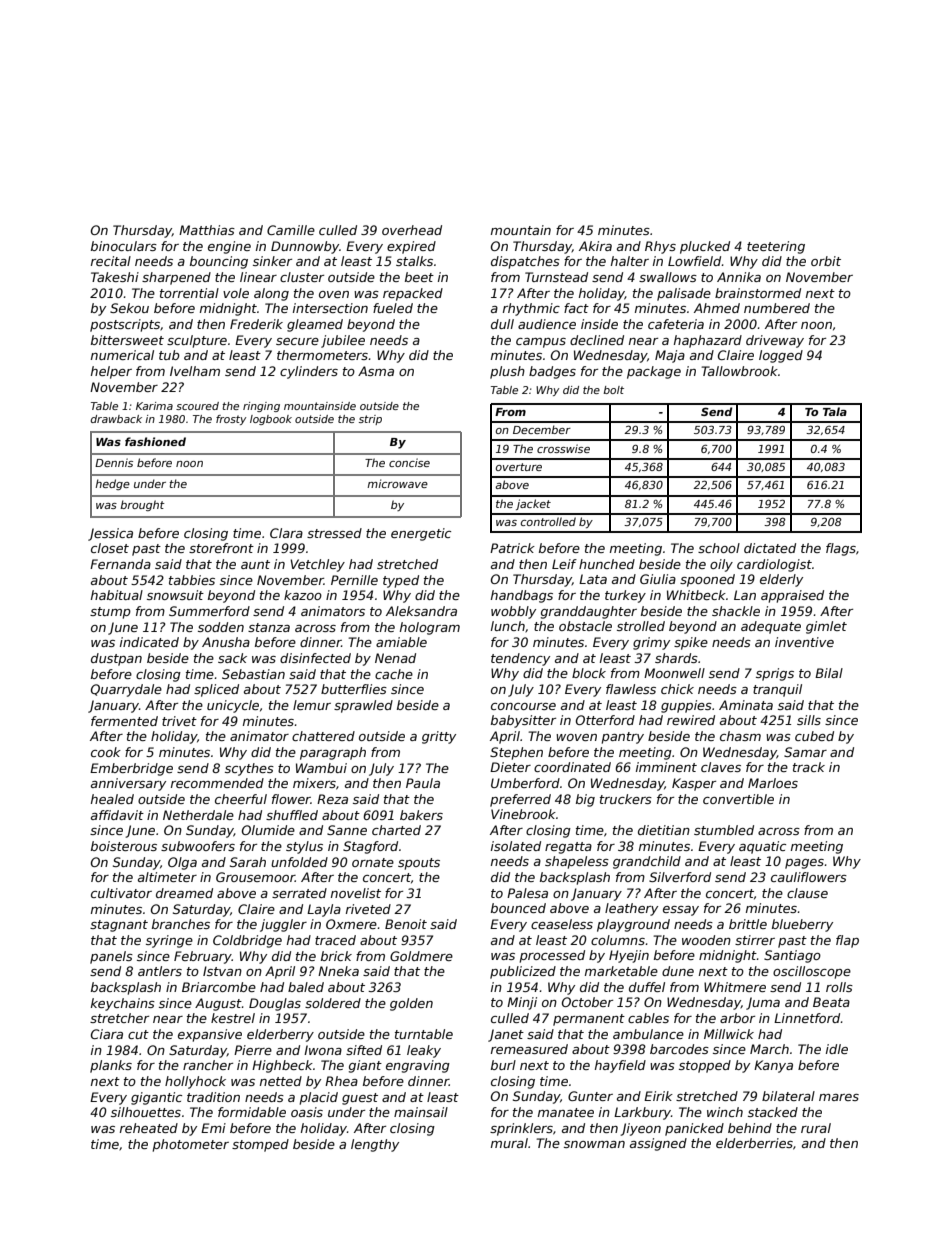 This image has width=952, height=1233. I want to click on December, so click(542, 429).
